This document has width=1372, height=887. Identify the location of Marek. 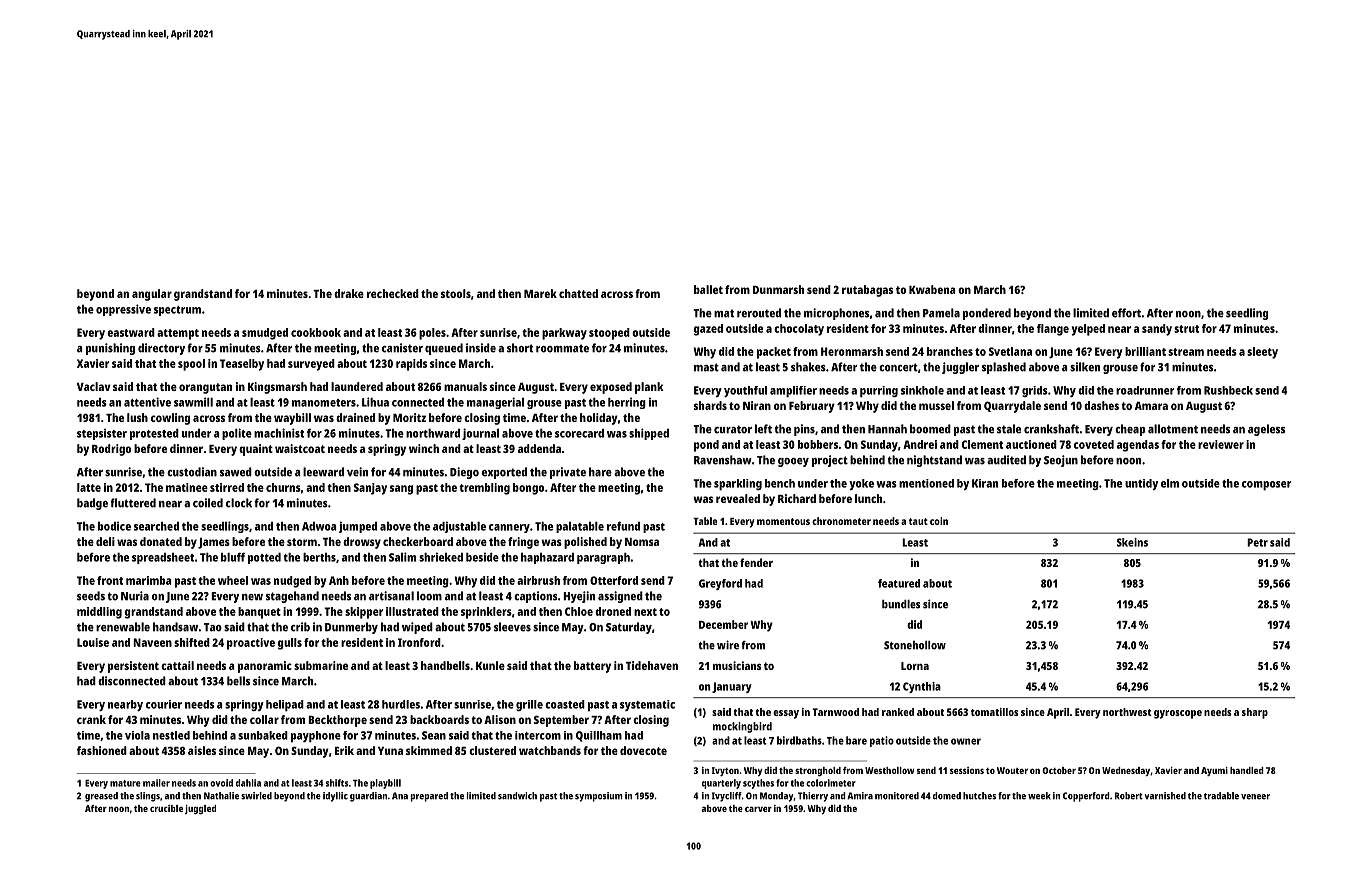
(540, 293).
